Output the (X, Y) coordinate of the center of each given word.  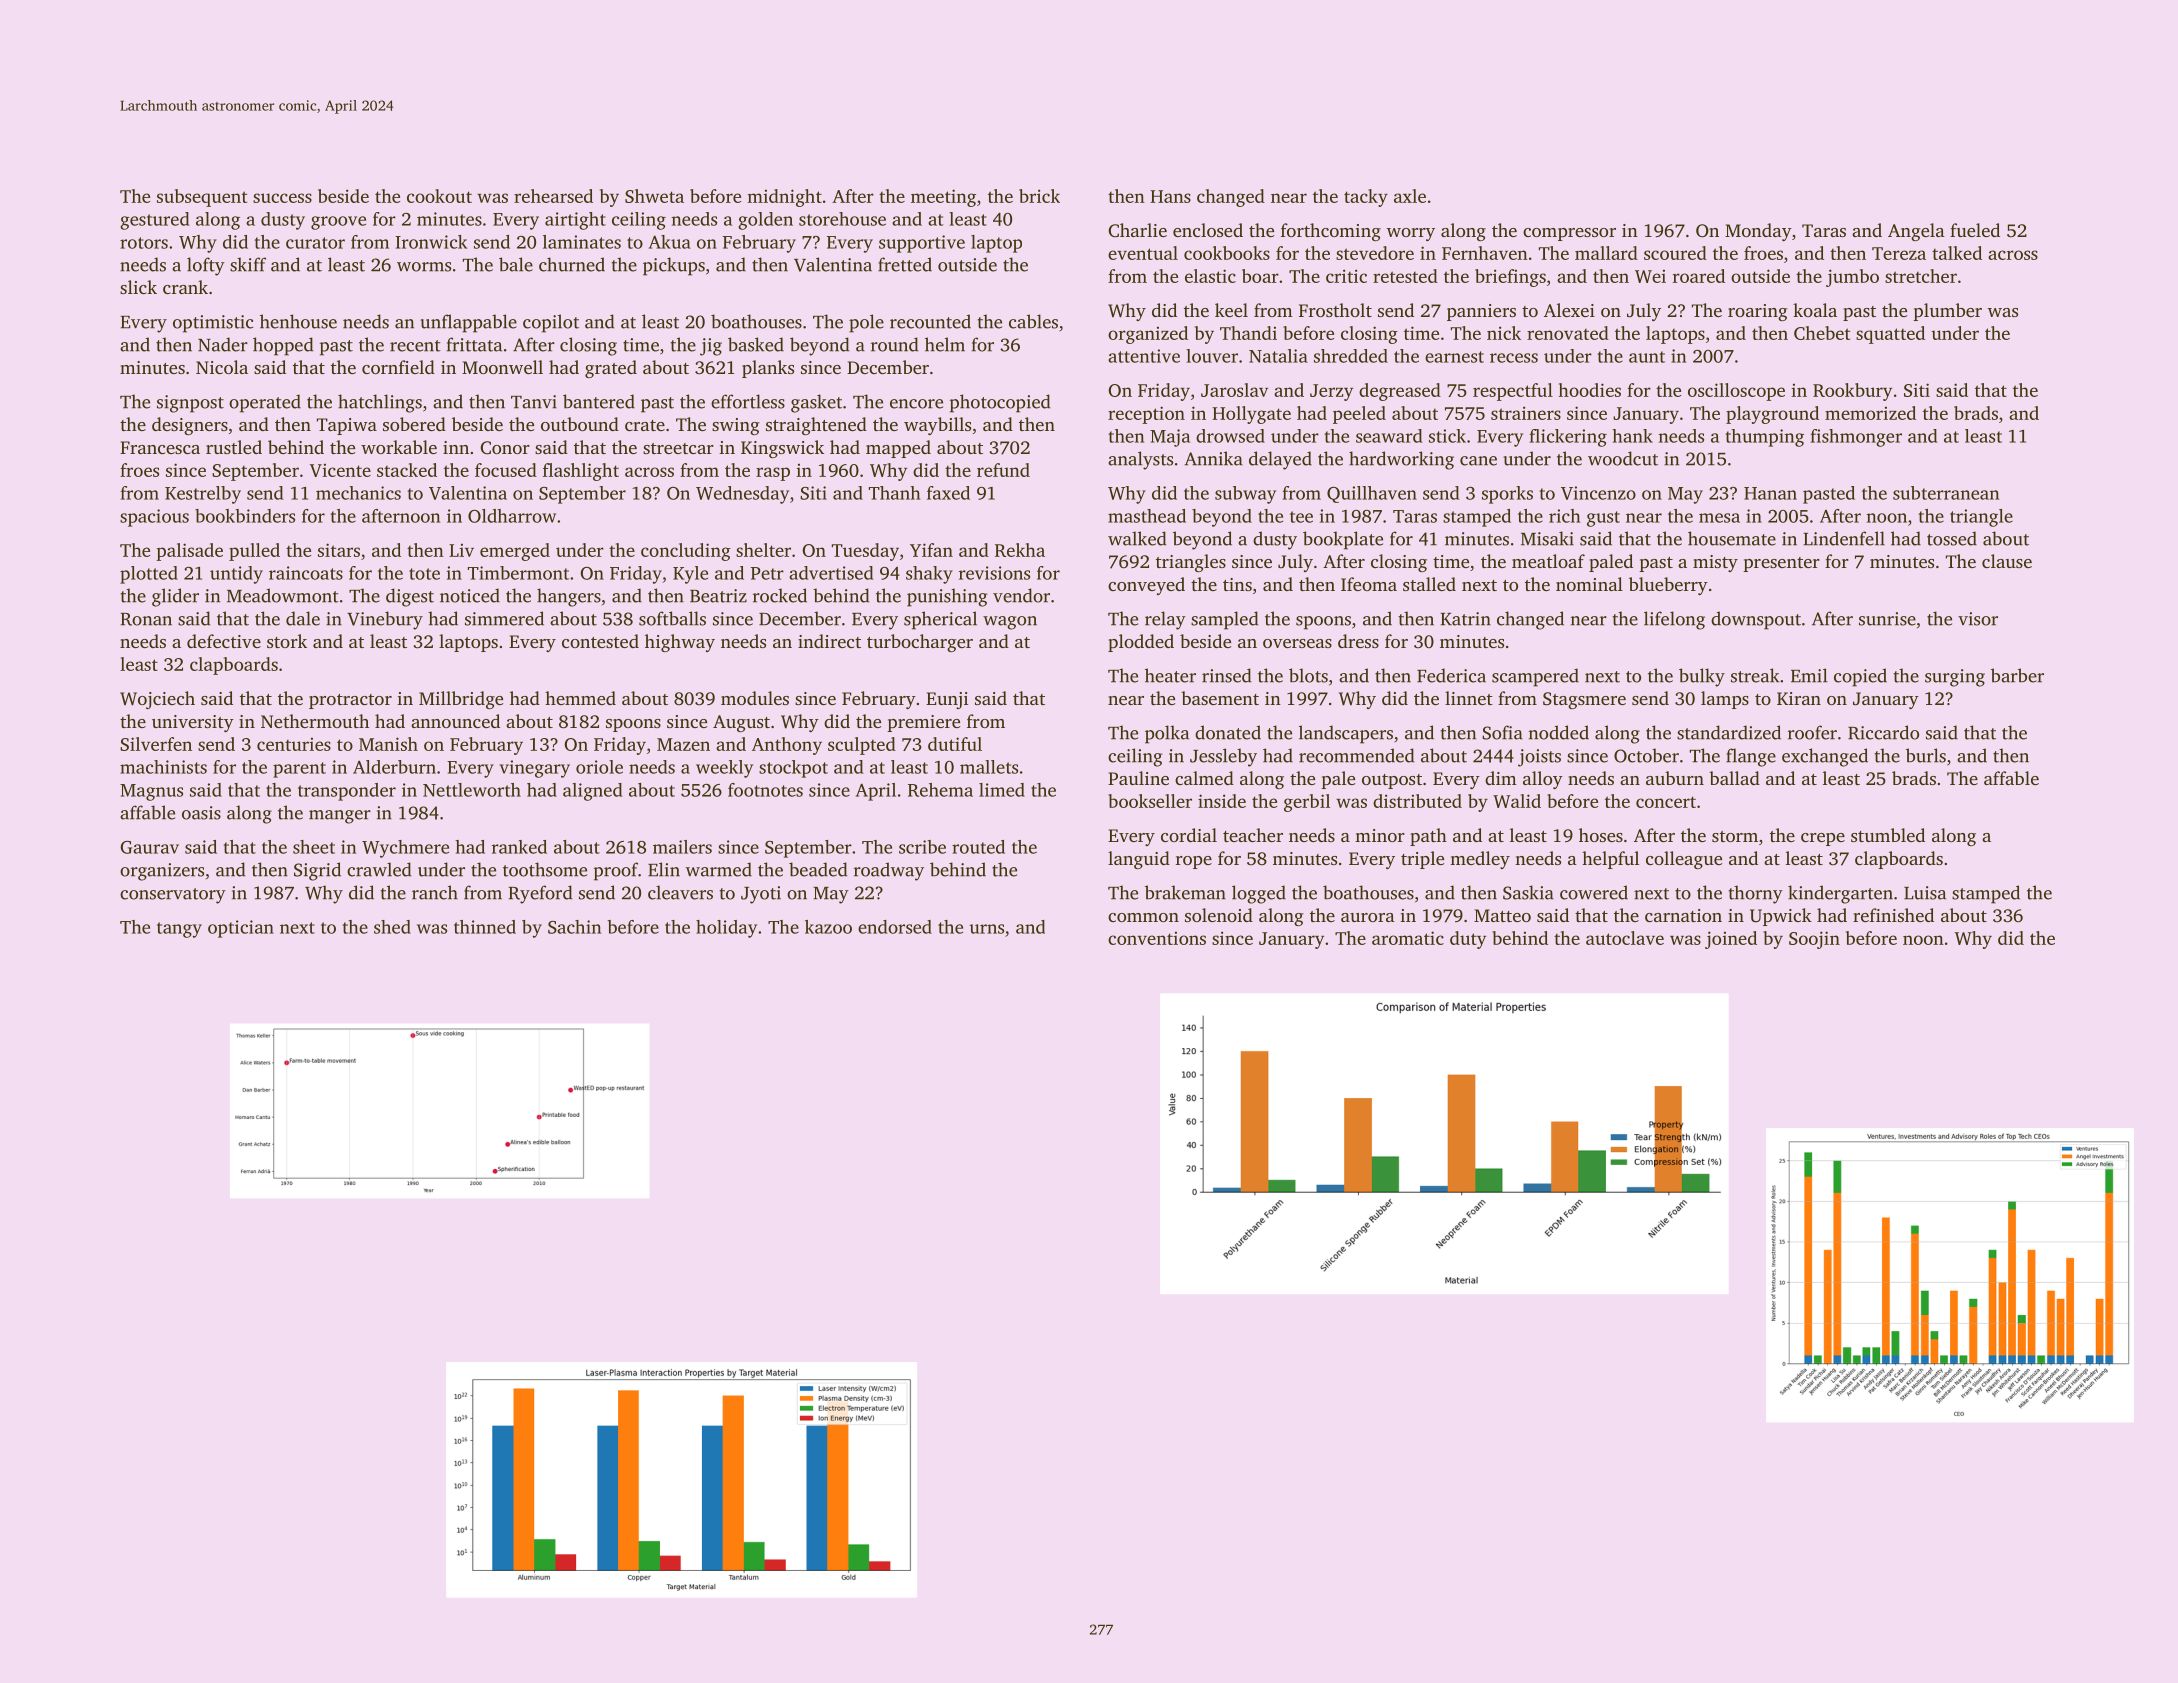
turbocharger (920, 643)
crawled (379, 869)
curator (315, 243)
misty (1715, 563)
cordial (1189, 835)
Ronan (146, 619)
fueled (1975, 230)
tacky (1366, 198)
